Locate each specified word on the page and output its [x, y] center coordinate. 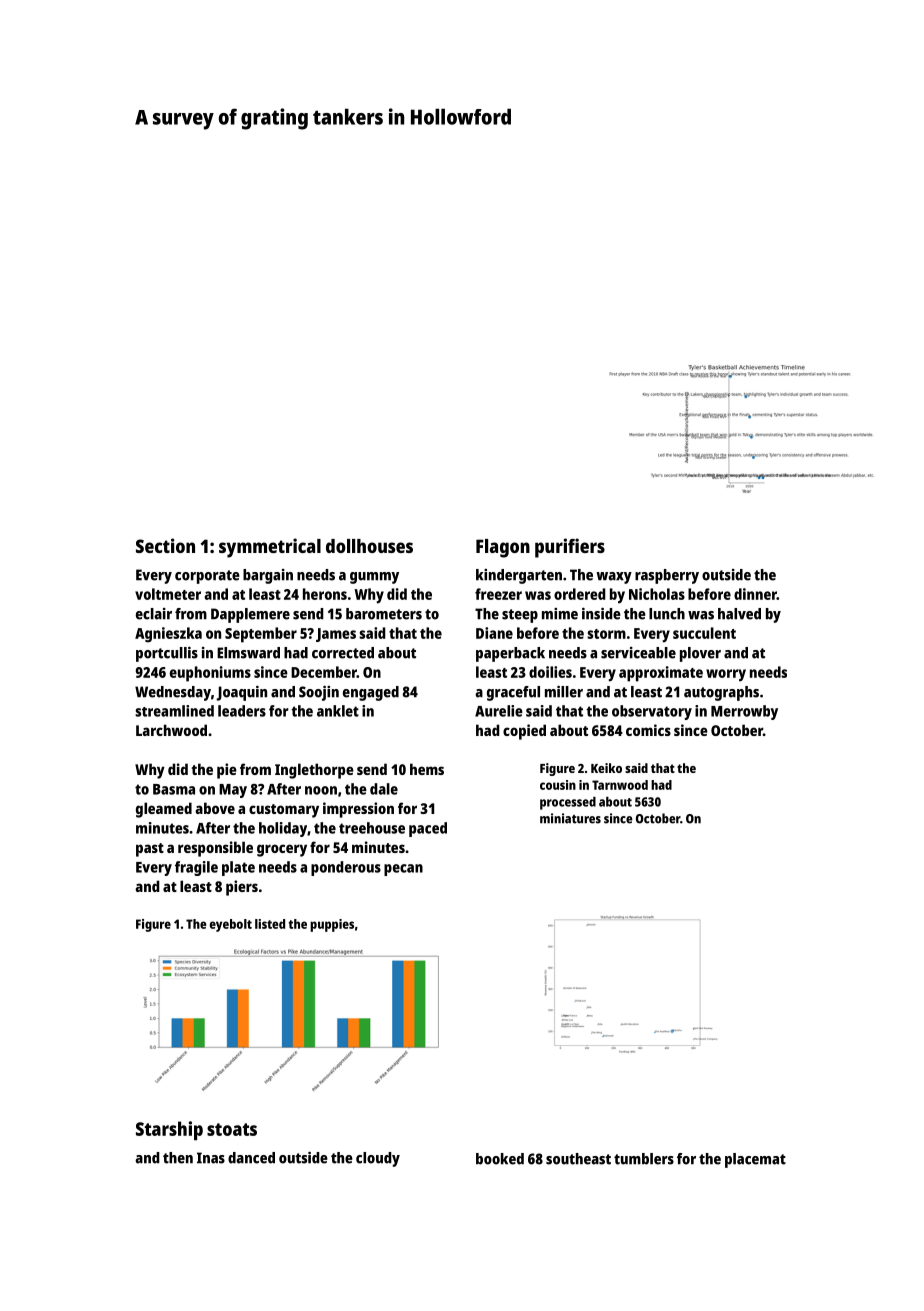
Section [165, 545]
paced [428, 829]
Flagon [503, 548]
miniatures [570, 818]
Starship [169, 1130]
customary [284, 811]
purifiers [570, 548]
